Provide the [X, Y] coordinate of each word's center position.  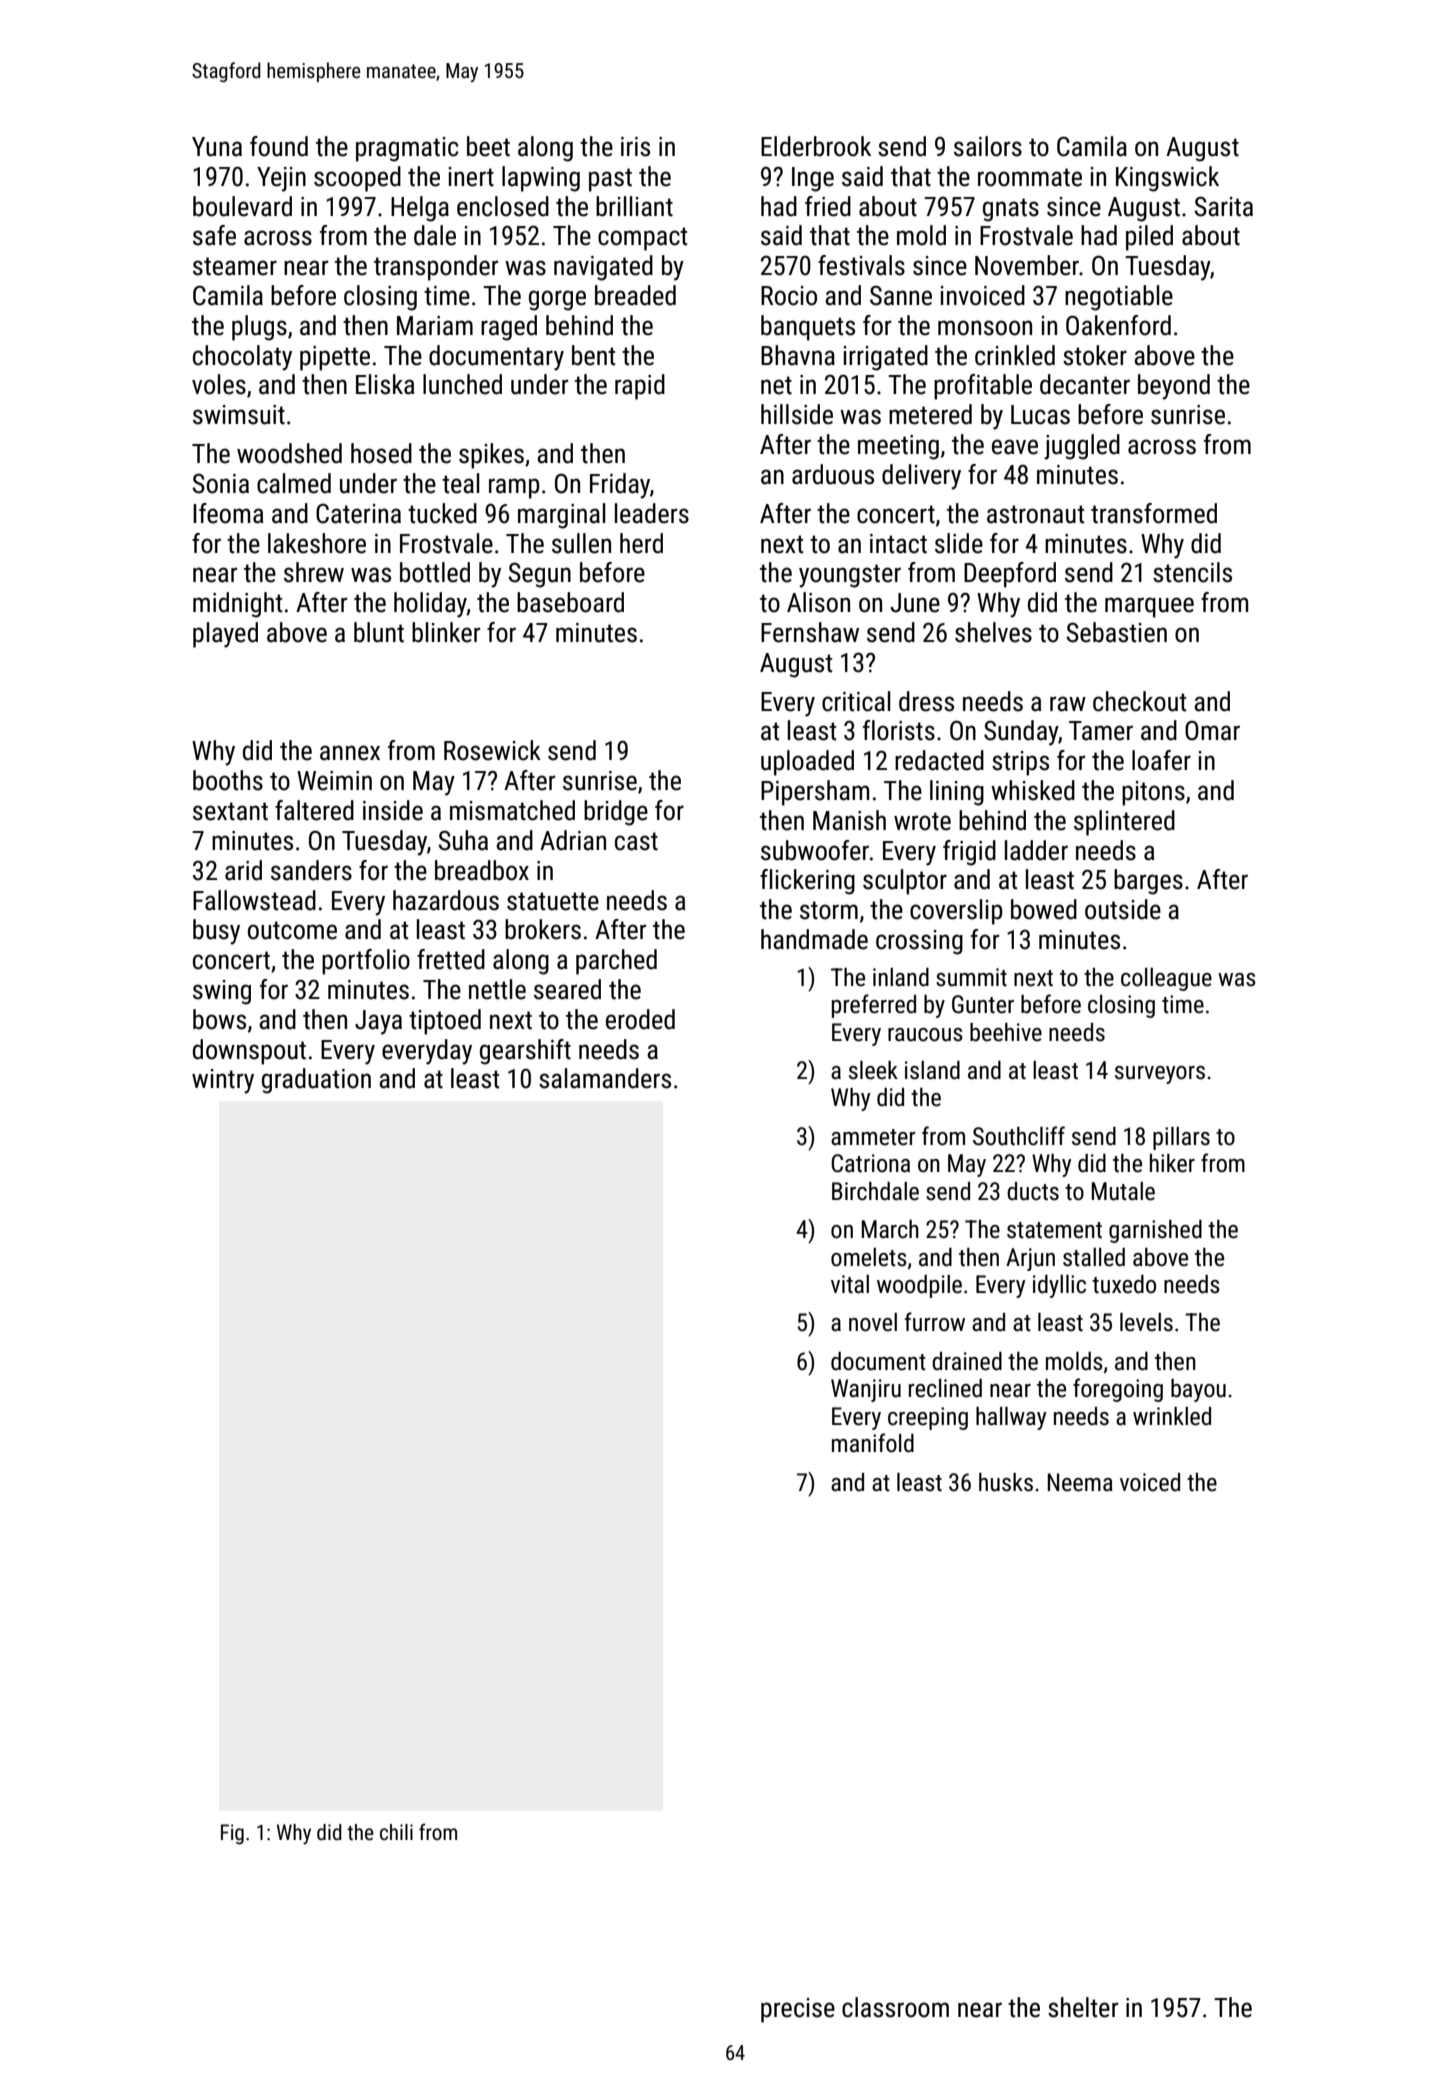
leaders [652, 513]
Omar [1212, 730]
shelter [1083, 2007]
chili [396, 1832]
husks [1006, 1482]
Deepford [1010, 575]
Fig [232, 1834]
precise [798, 2010]
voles [219, 384]
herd [641, 543]
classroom [895, 2007]
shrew [314, 572]
